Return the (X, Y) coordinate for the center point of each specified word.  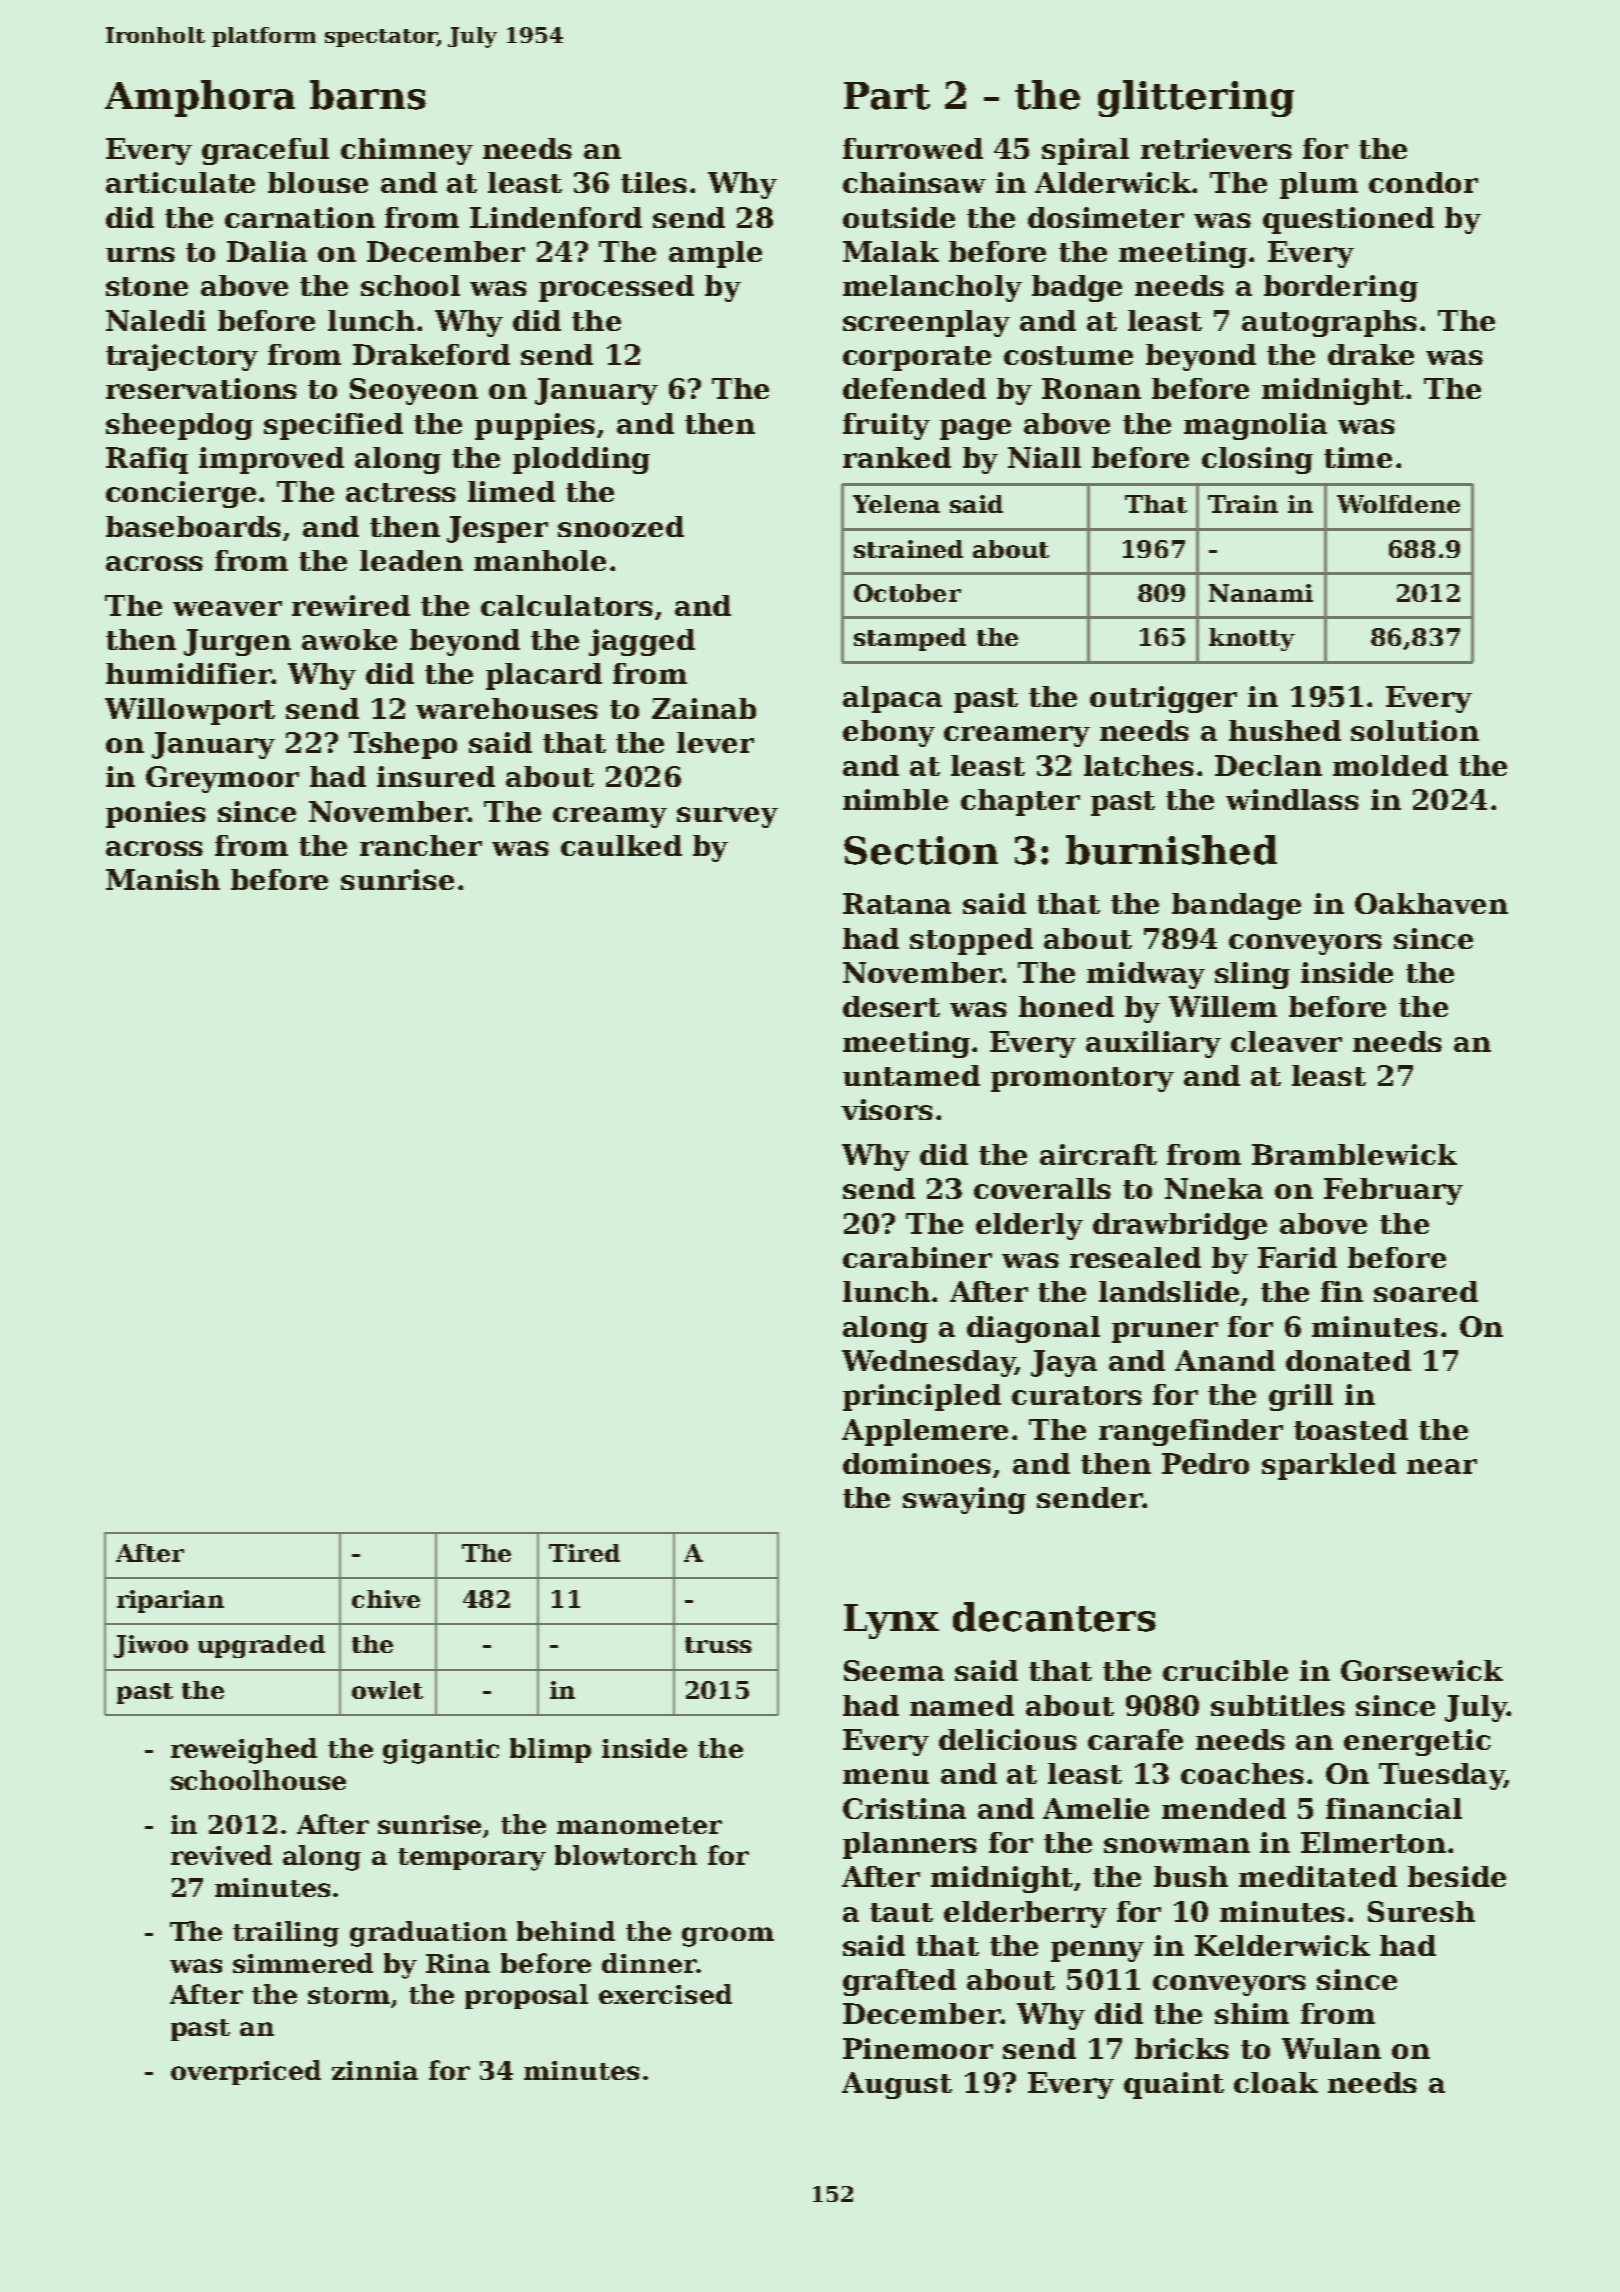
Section (921, 850)
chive (386, 1599)
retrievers (1216, 148)
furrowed (913, 148)
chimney (407, 151)
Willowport (190, 711)
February (1393, 1191)
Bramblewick (1354, 1154)
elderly (1029, 1226)
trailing (286, 1934)
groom (728, 1937)
